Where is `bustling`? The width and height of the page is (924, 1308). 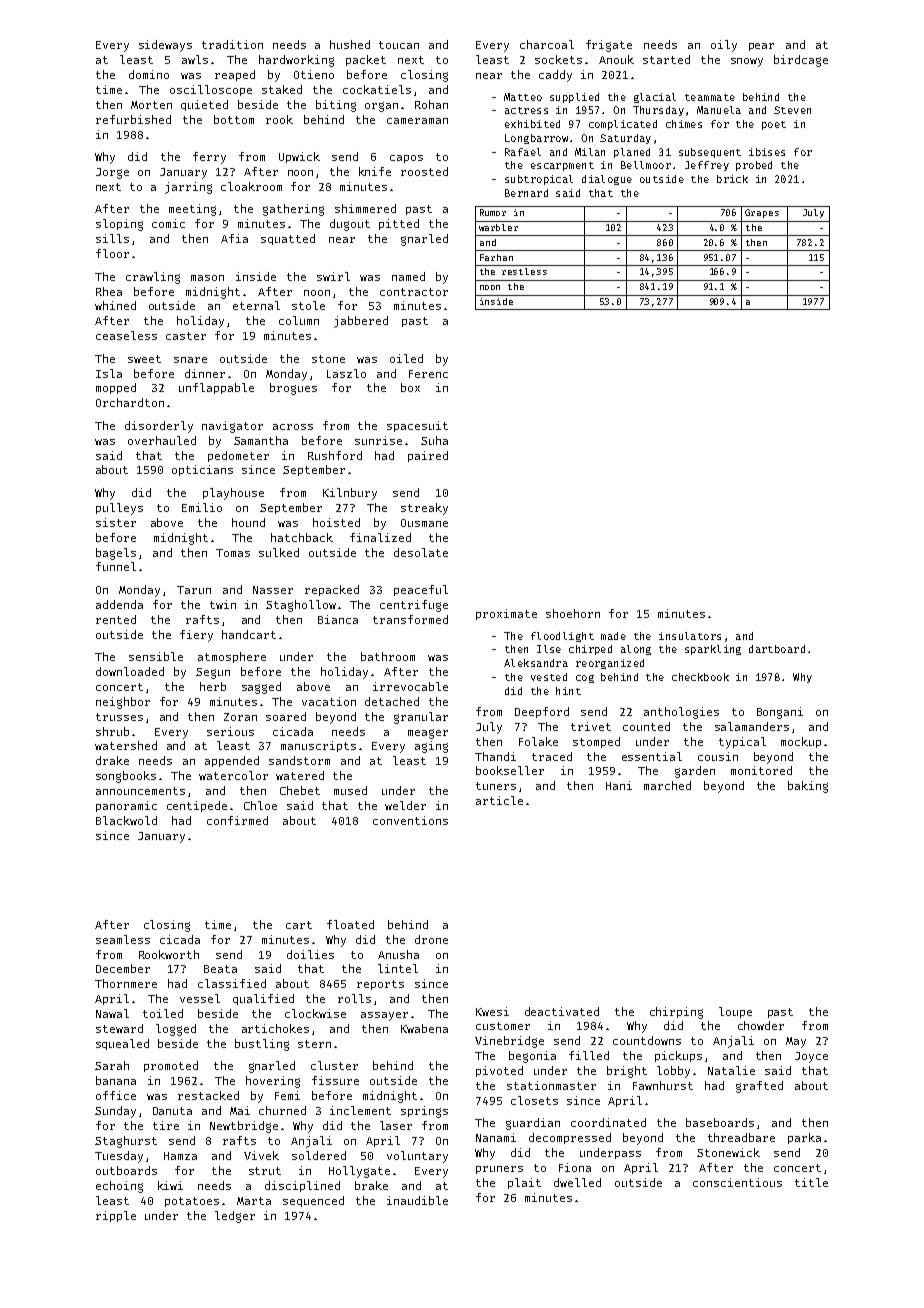 bustling is located at coordinates (262, 1045).
